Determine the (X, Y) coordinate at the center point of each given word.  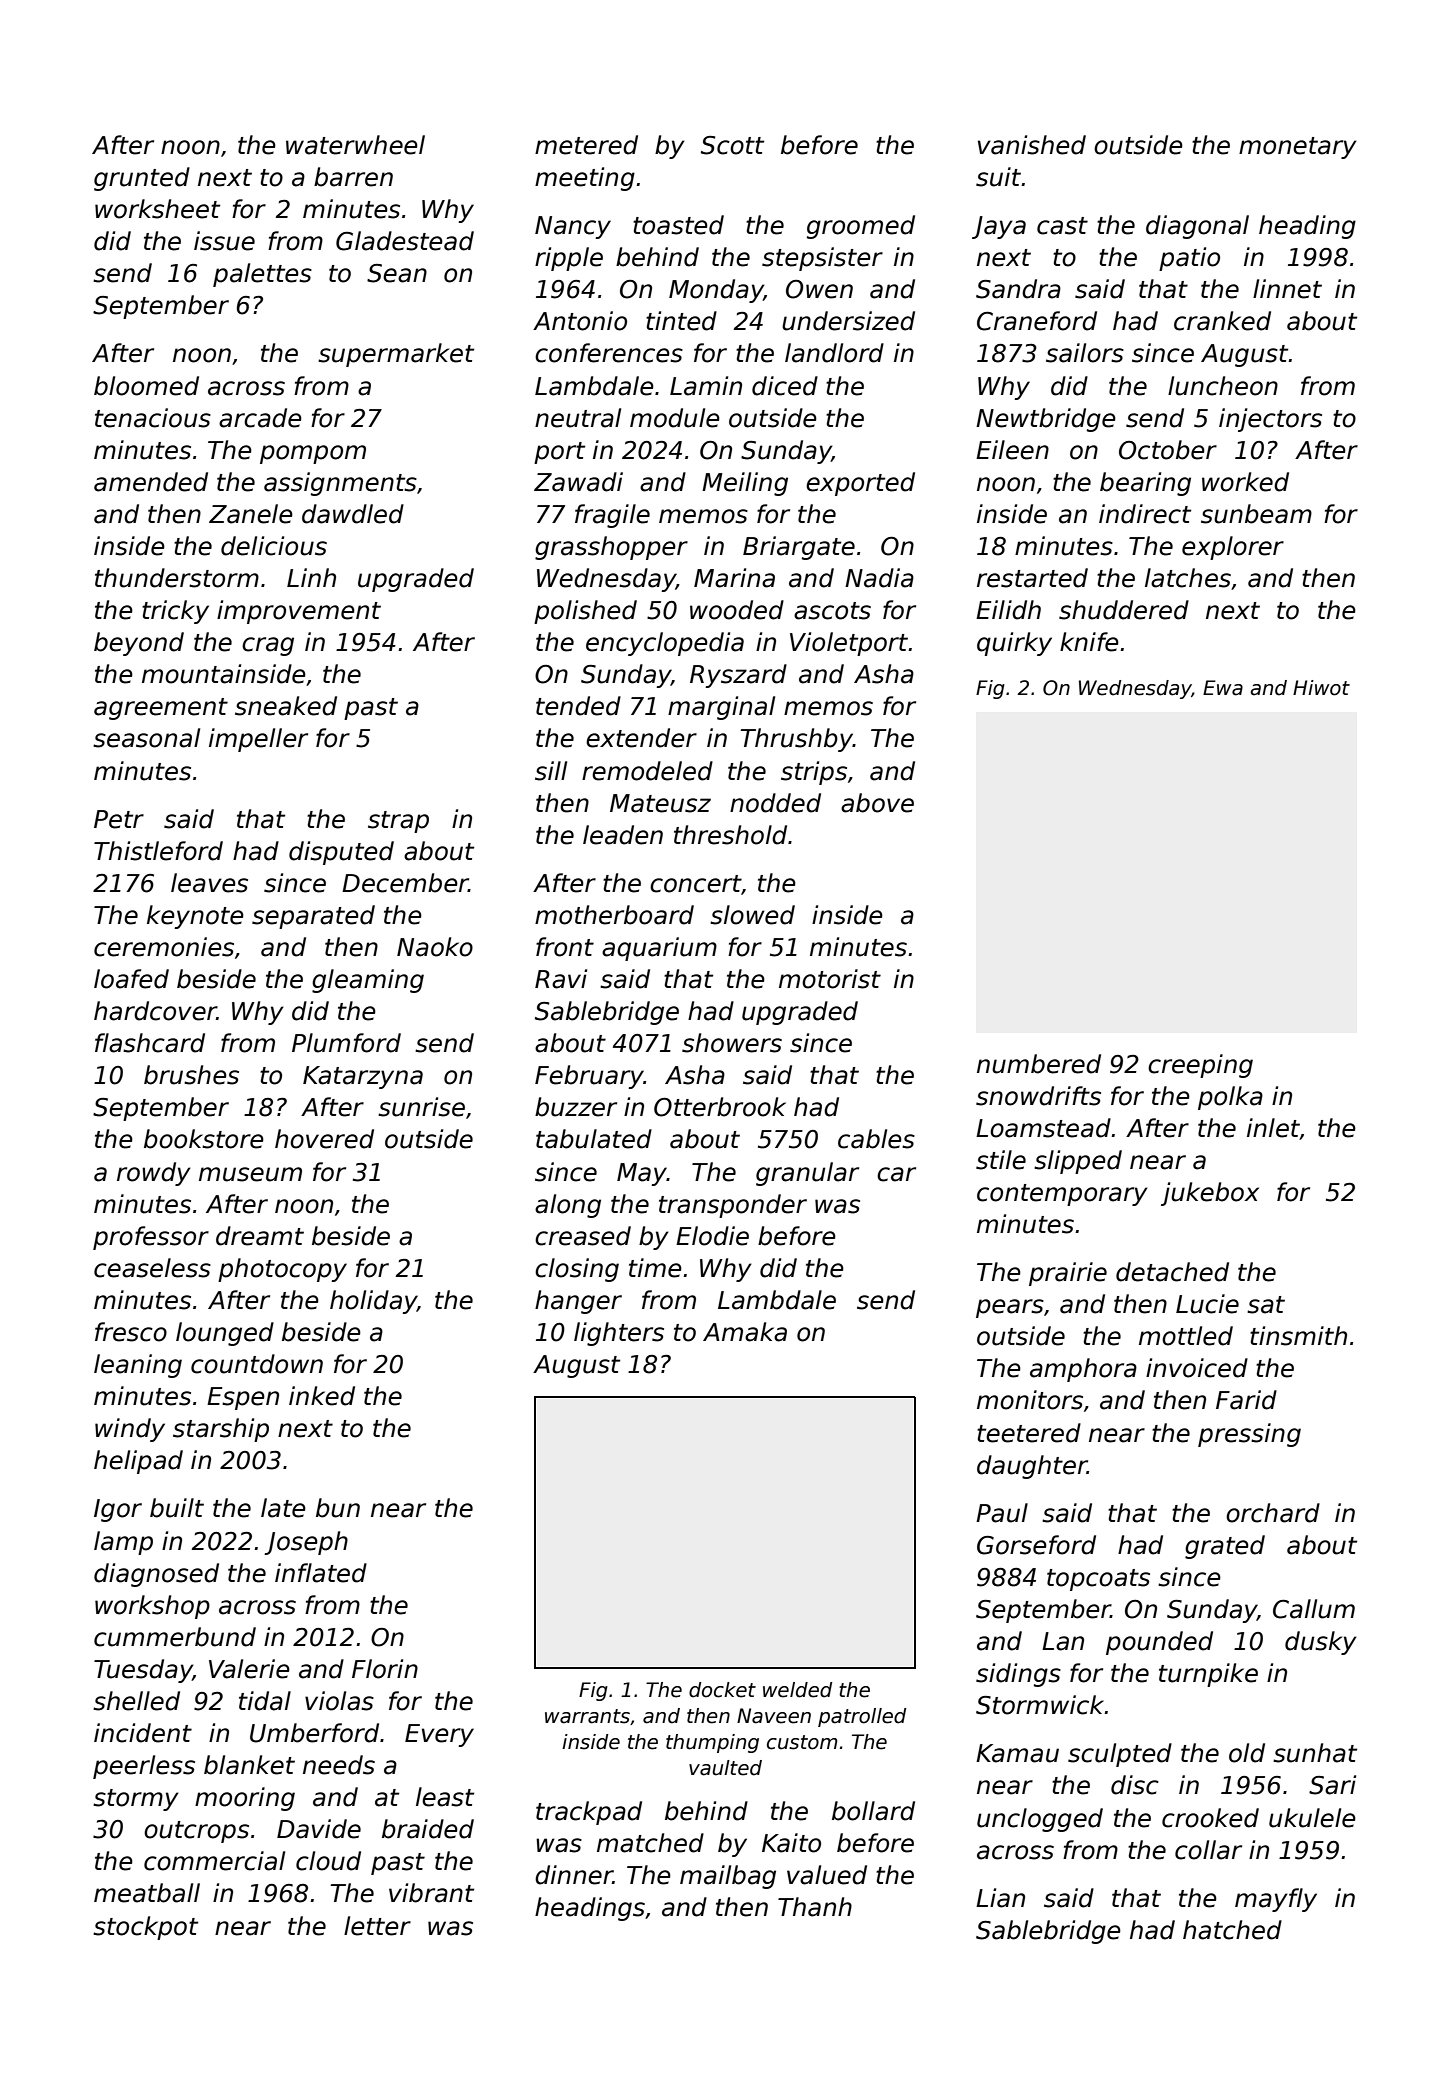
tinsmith (1298, 1336)
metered (586, 145)
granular (807, 1174)
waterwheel (355, 145)
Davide (319, 1829)
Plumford (346, 1043)
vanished (1032, 145)
